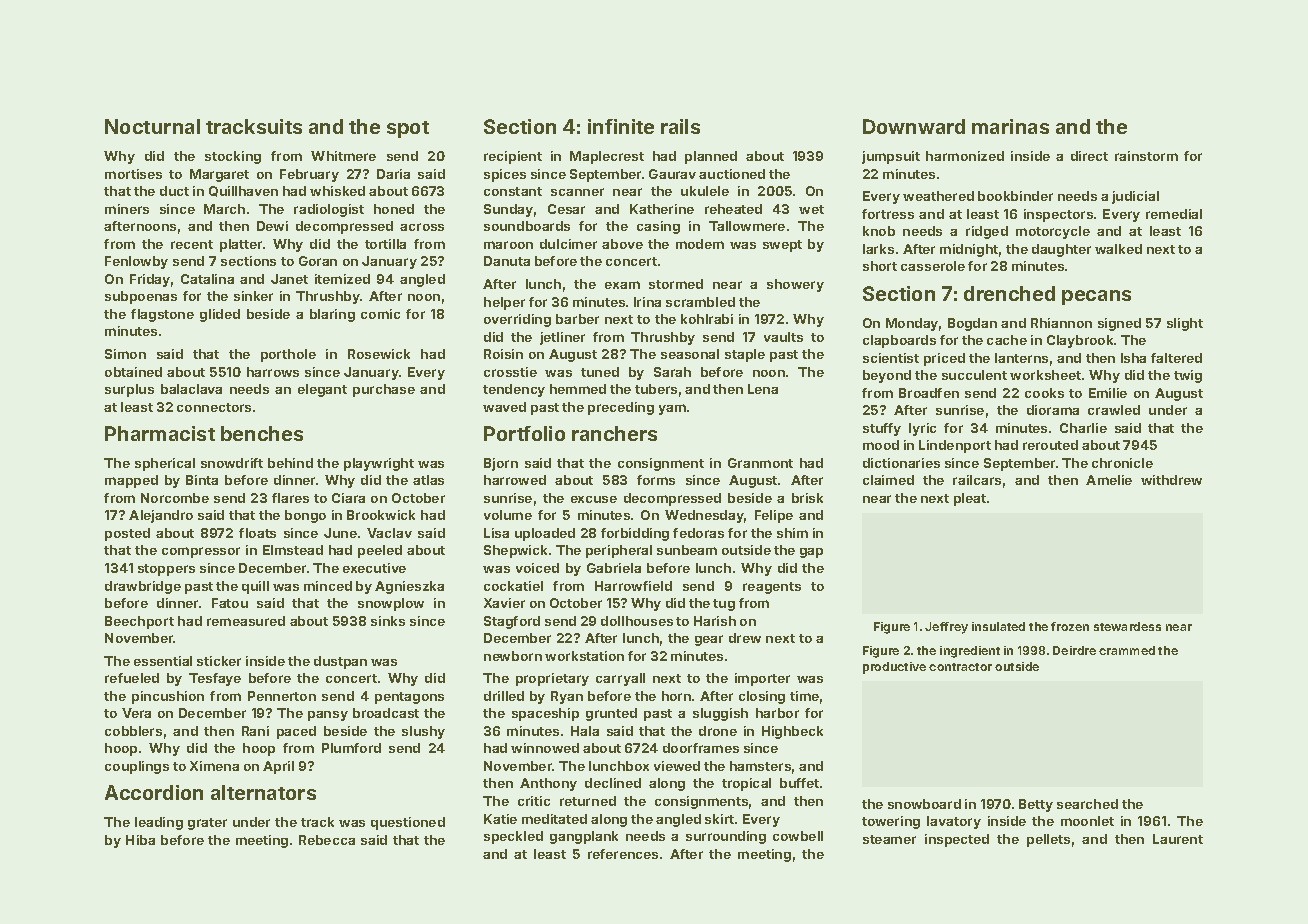 This screenshot has height=924, width=1308. Describe the element at coordinates (933, 266) in the screenshot. I see `casserole` at that location.
